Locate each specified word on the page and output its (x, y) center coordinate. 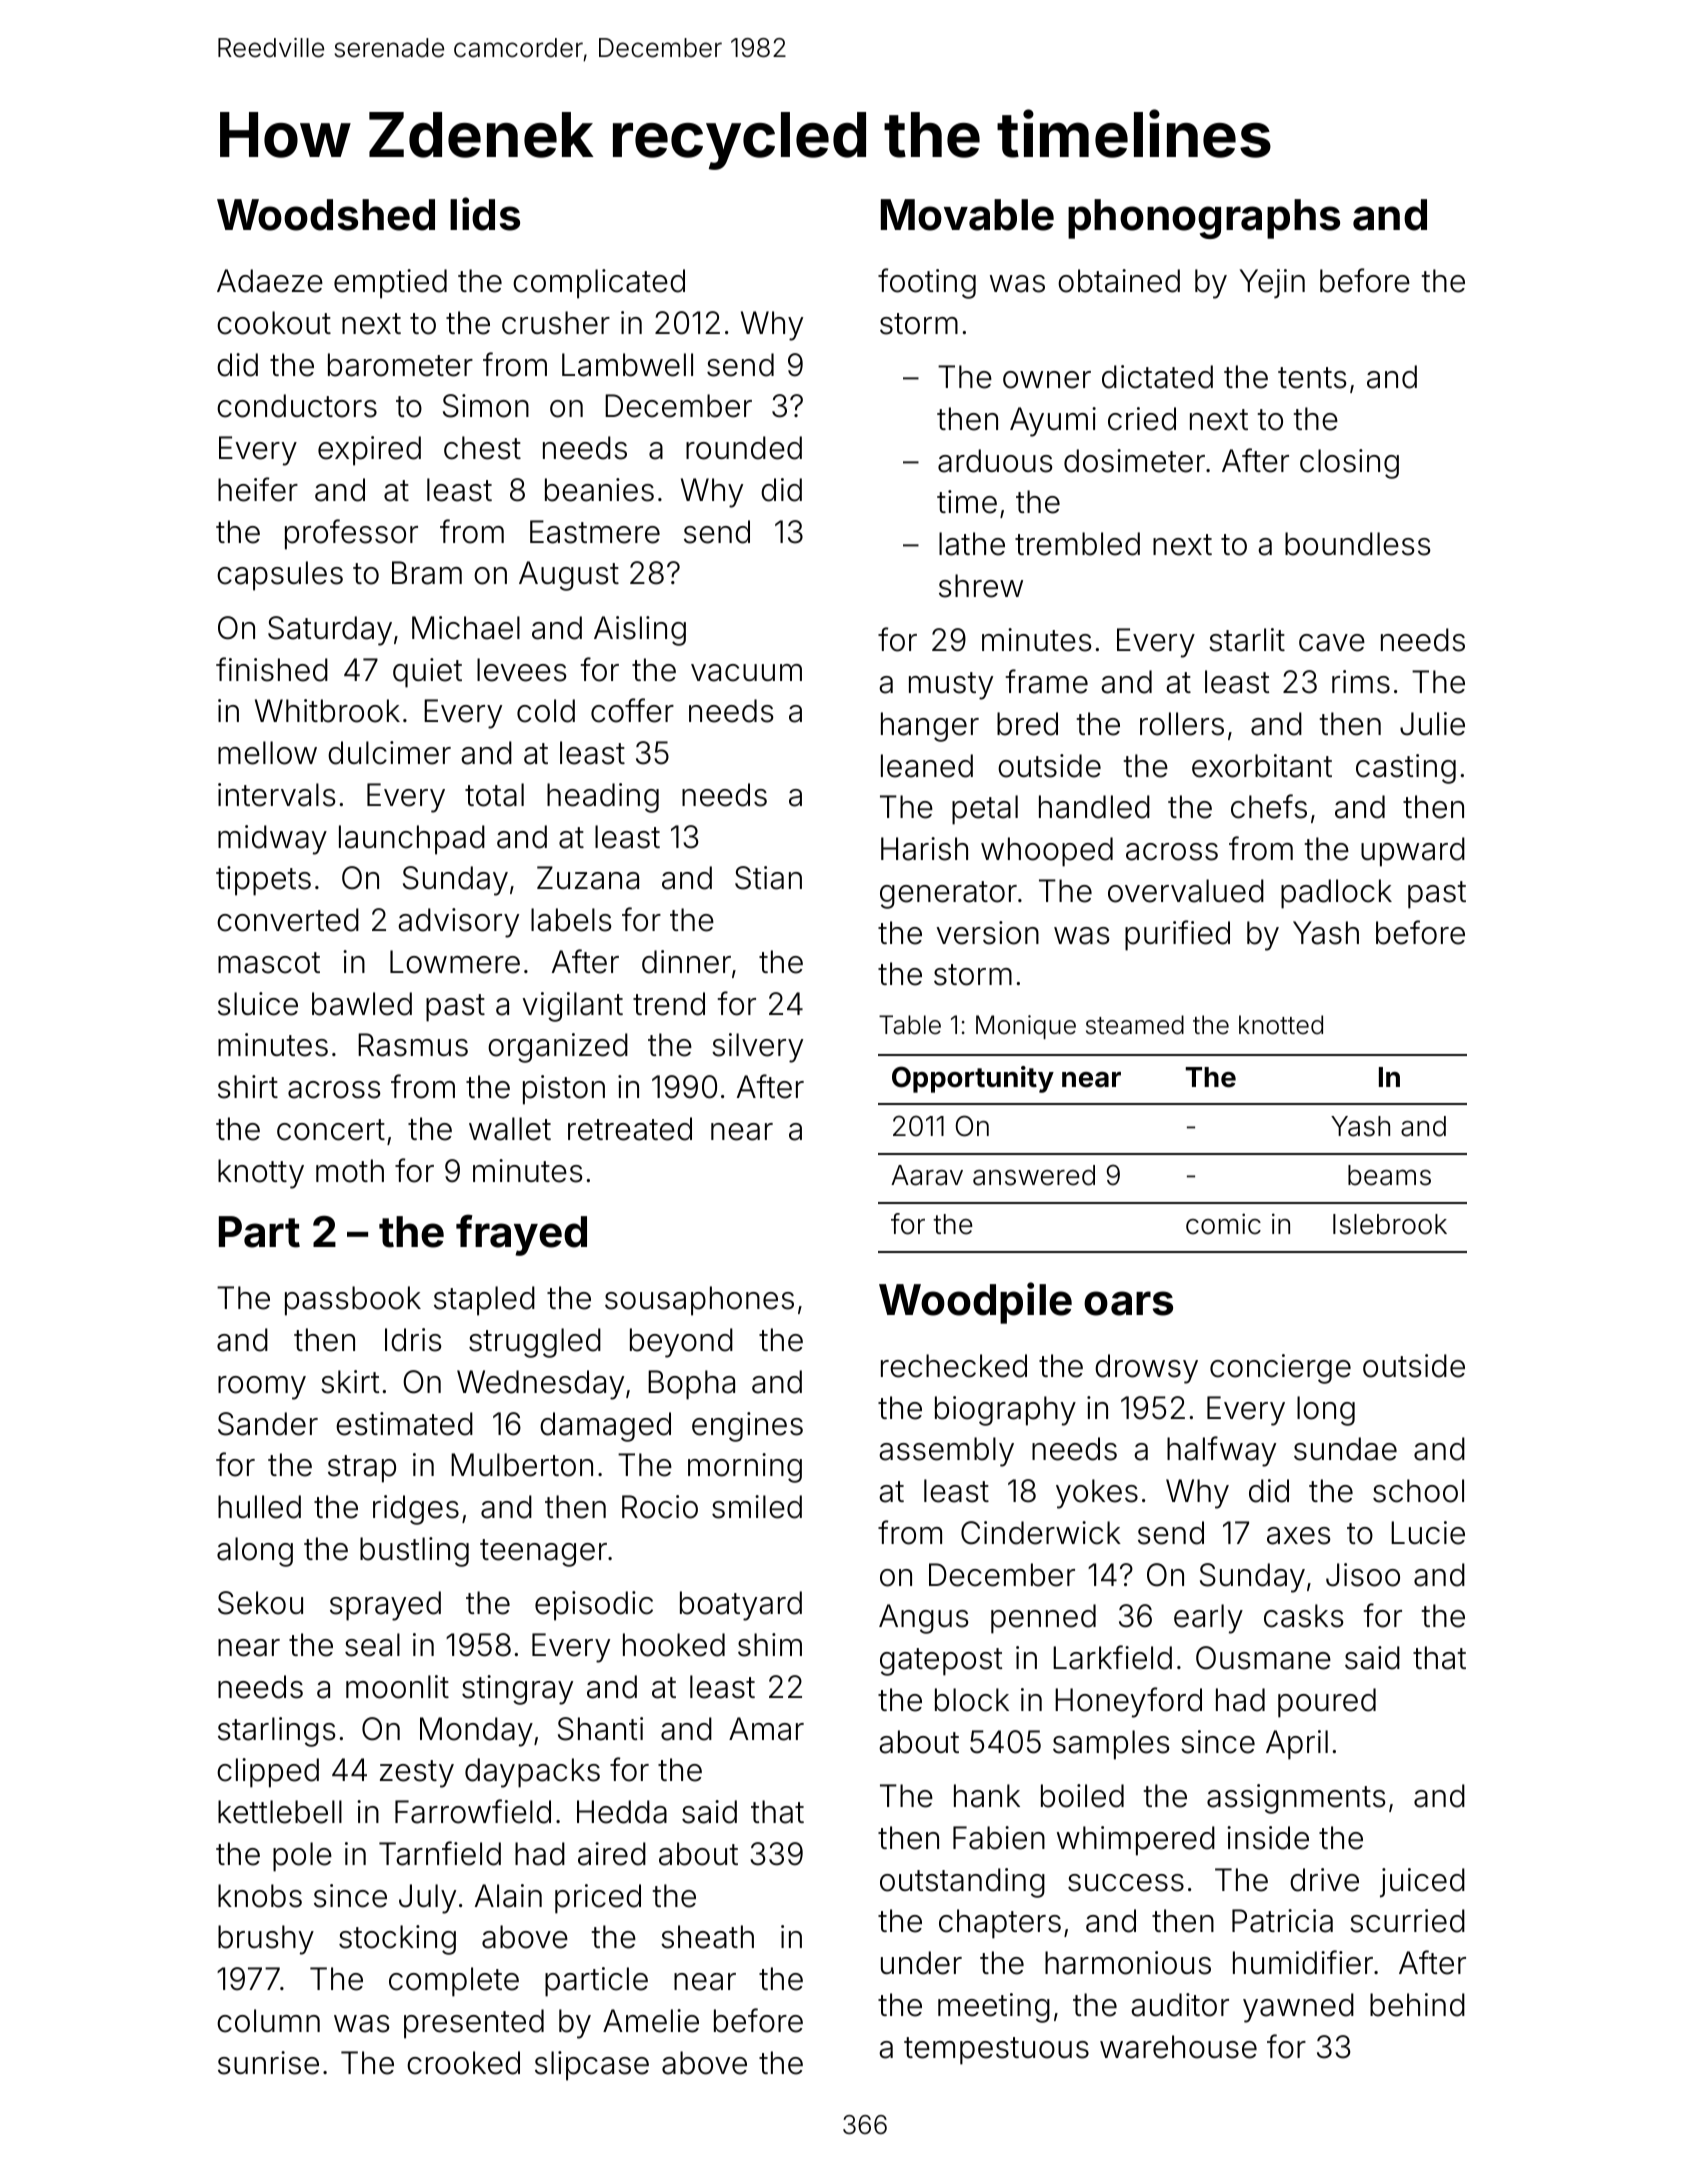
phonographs (1204, 219)
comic (1223, 1224)
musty (951, 686)
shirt (248, 1087)
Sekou (260, 1603)
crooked (463, 2063)
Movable (967, 215)
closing (1349, 464)
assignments (1296, 1799)
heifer (258, 489)
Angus (924, 1619)
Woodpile (975, 1303)
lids (485, 214)
